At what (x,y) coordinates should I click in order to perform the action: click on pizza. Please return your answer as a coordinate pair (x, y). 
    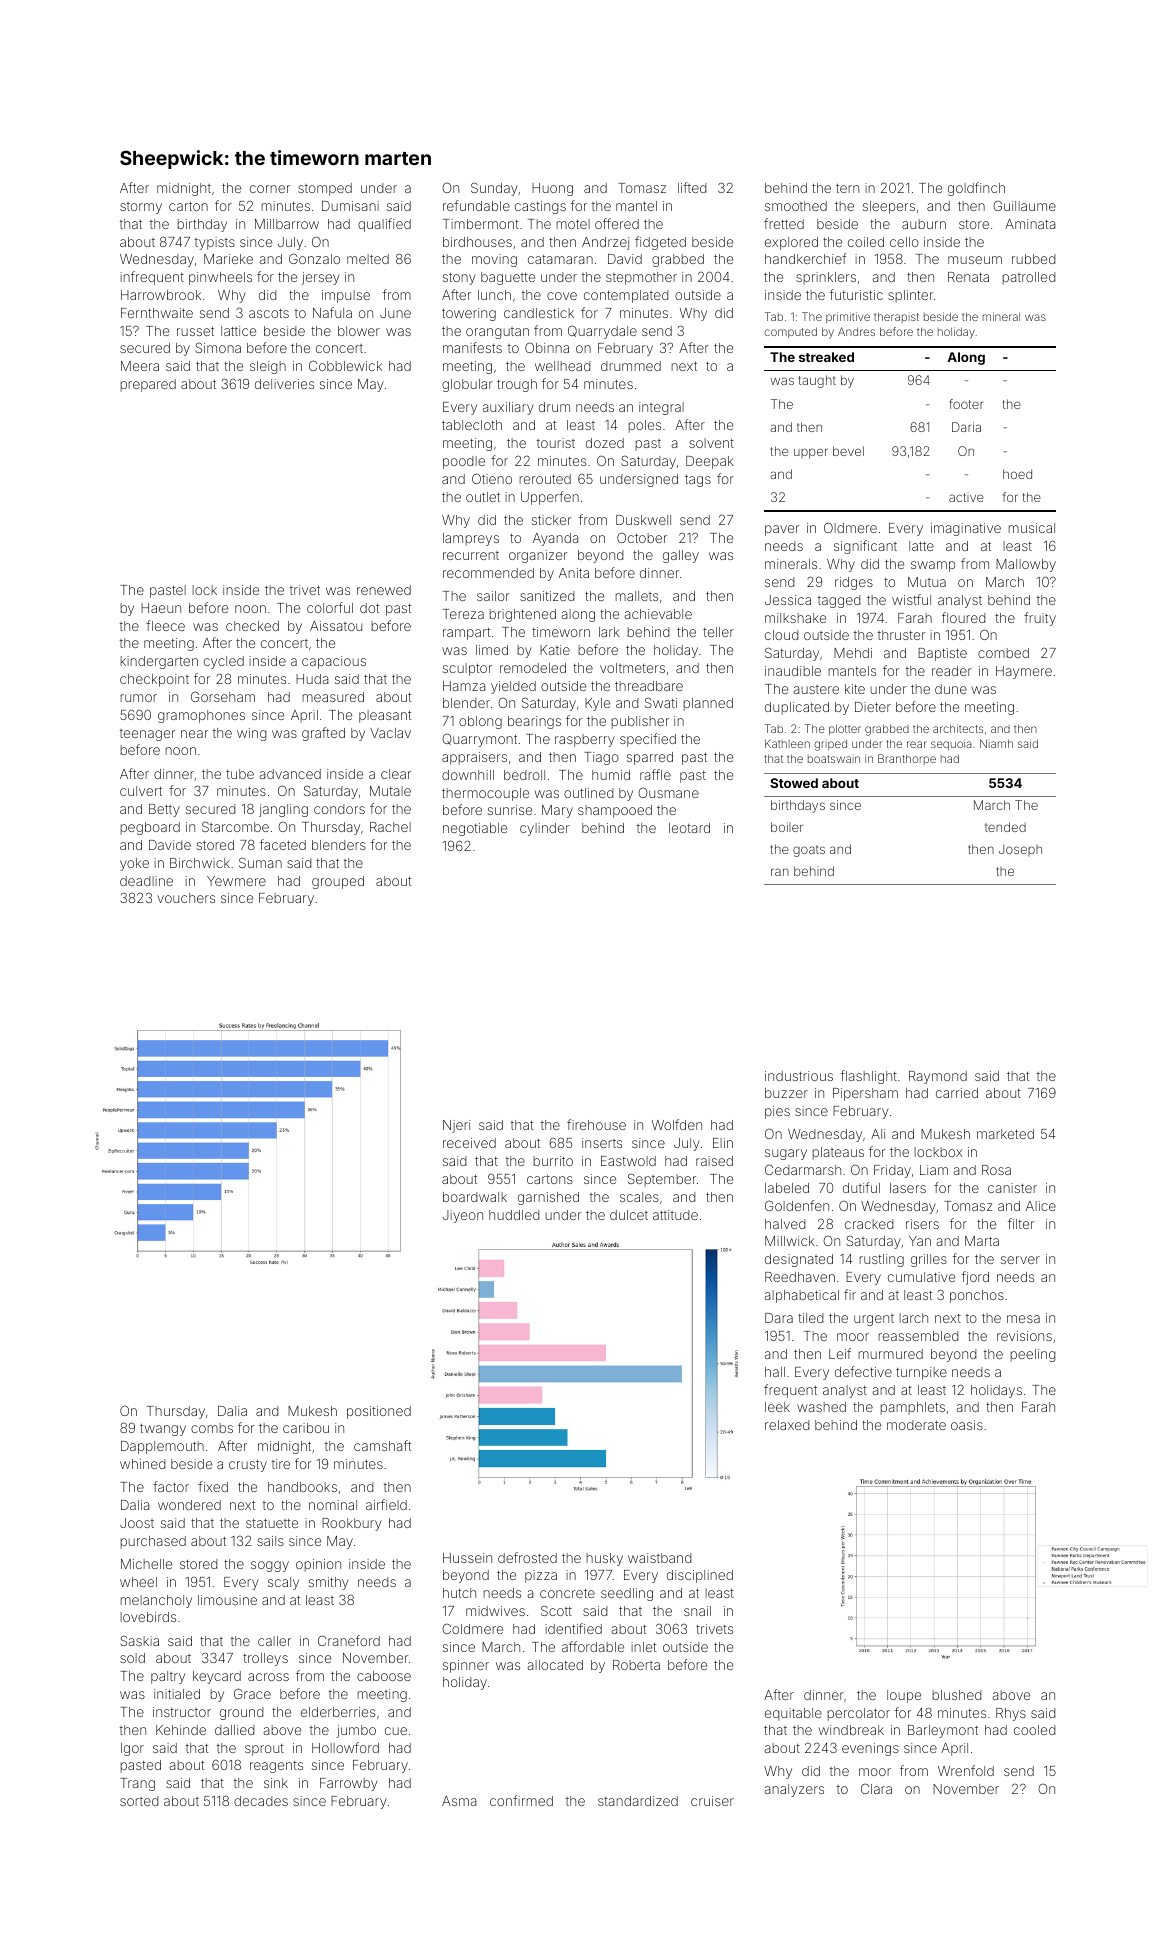
    Looking at the image, I should click on (541, 1576).
